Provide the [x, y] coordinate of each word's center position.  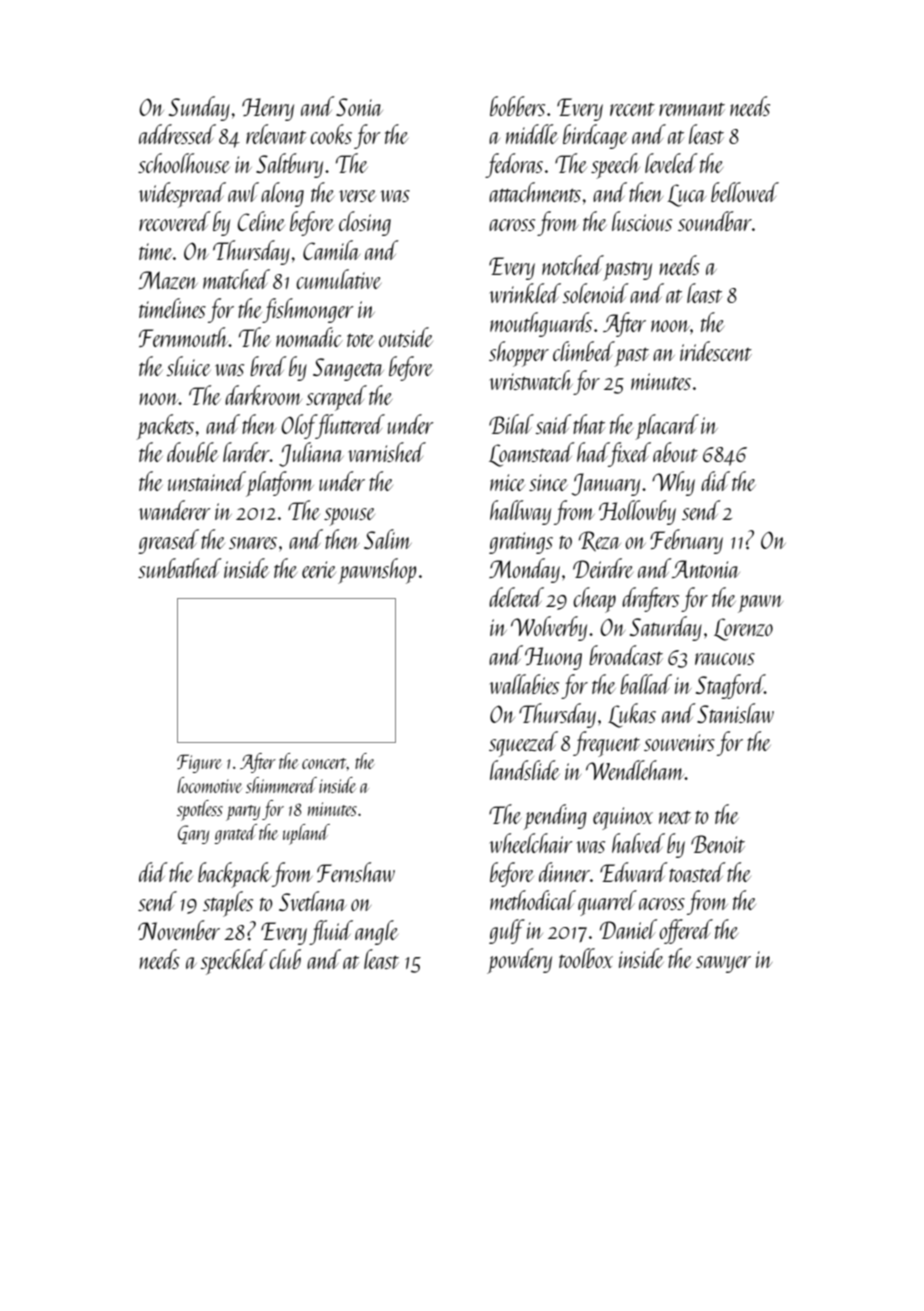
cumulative [338, 279]
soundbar [715, 221]
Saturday [666, 628]
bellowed [745, 192]
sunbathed [180, 568]
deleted [516, 597]
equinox [623, 818]
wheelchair [531, 843]
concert [324, 763]
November [179, 930]
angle [376, 932]
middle [532, 134]
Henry [268, 109]
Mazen [168, 280]
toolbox [586, 958]
